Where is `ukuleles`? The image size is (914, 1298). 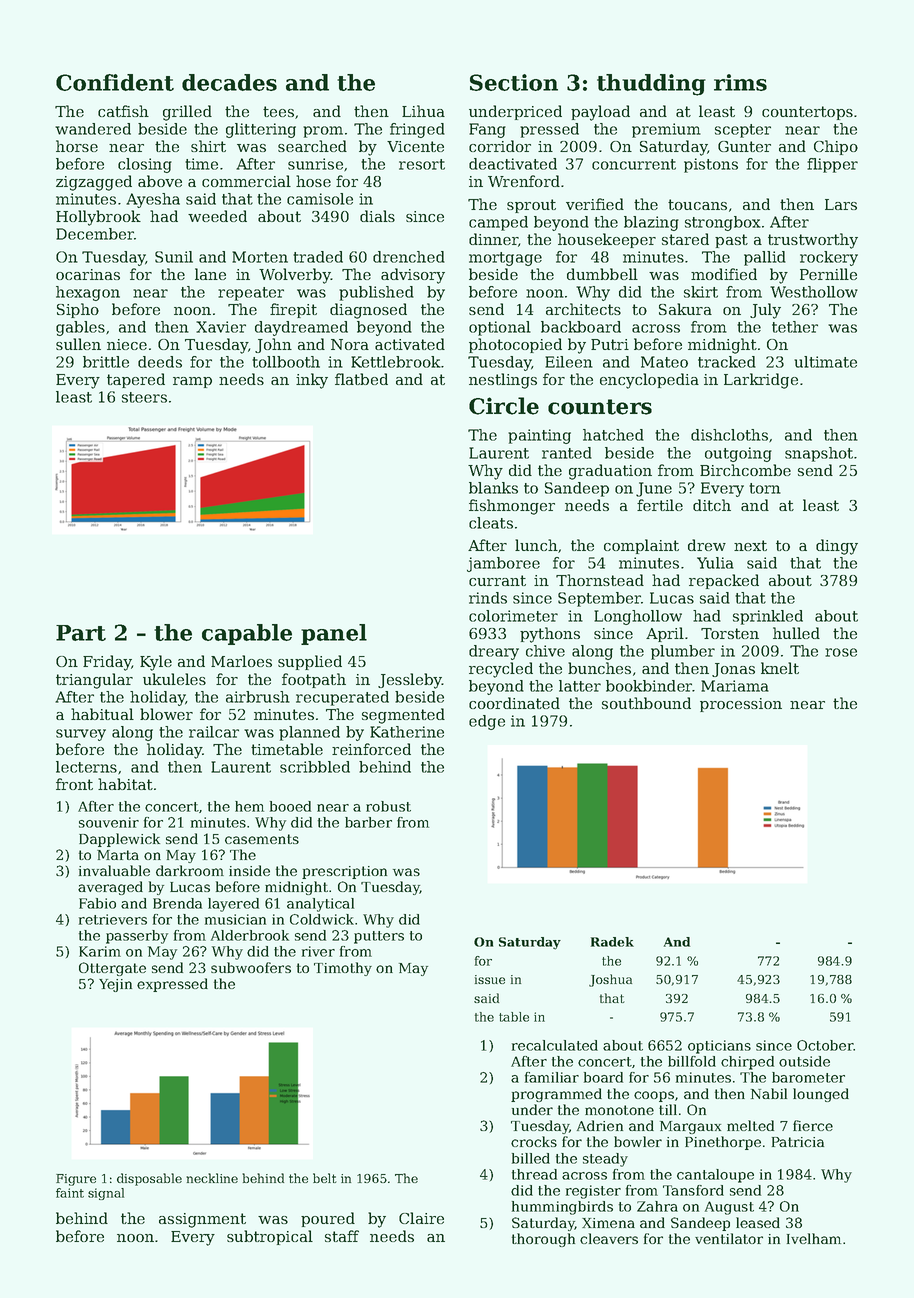
ukuleles is located at coordinates (174, 679).
